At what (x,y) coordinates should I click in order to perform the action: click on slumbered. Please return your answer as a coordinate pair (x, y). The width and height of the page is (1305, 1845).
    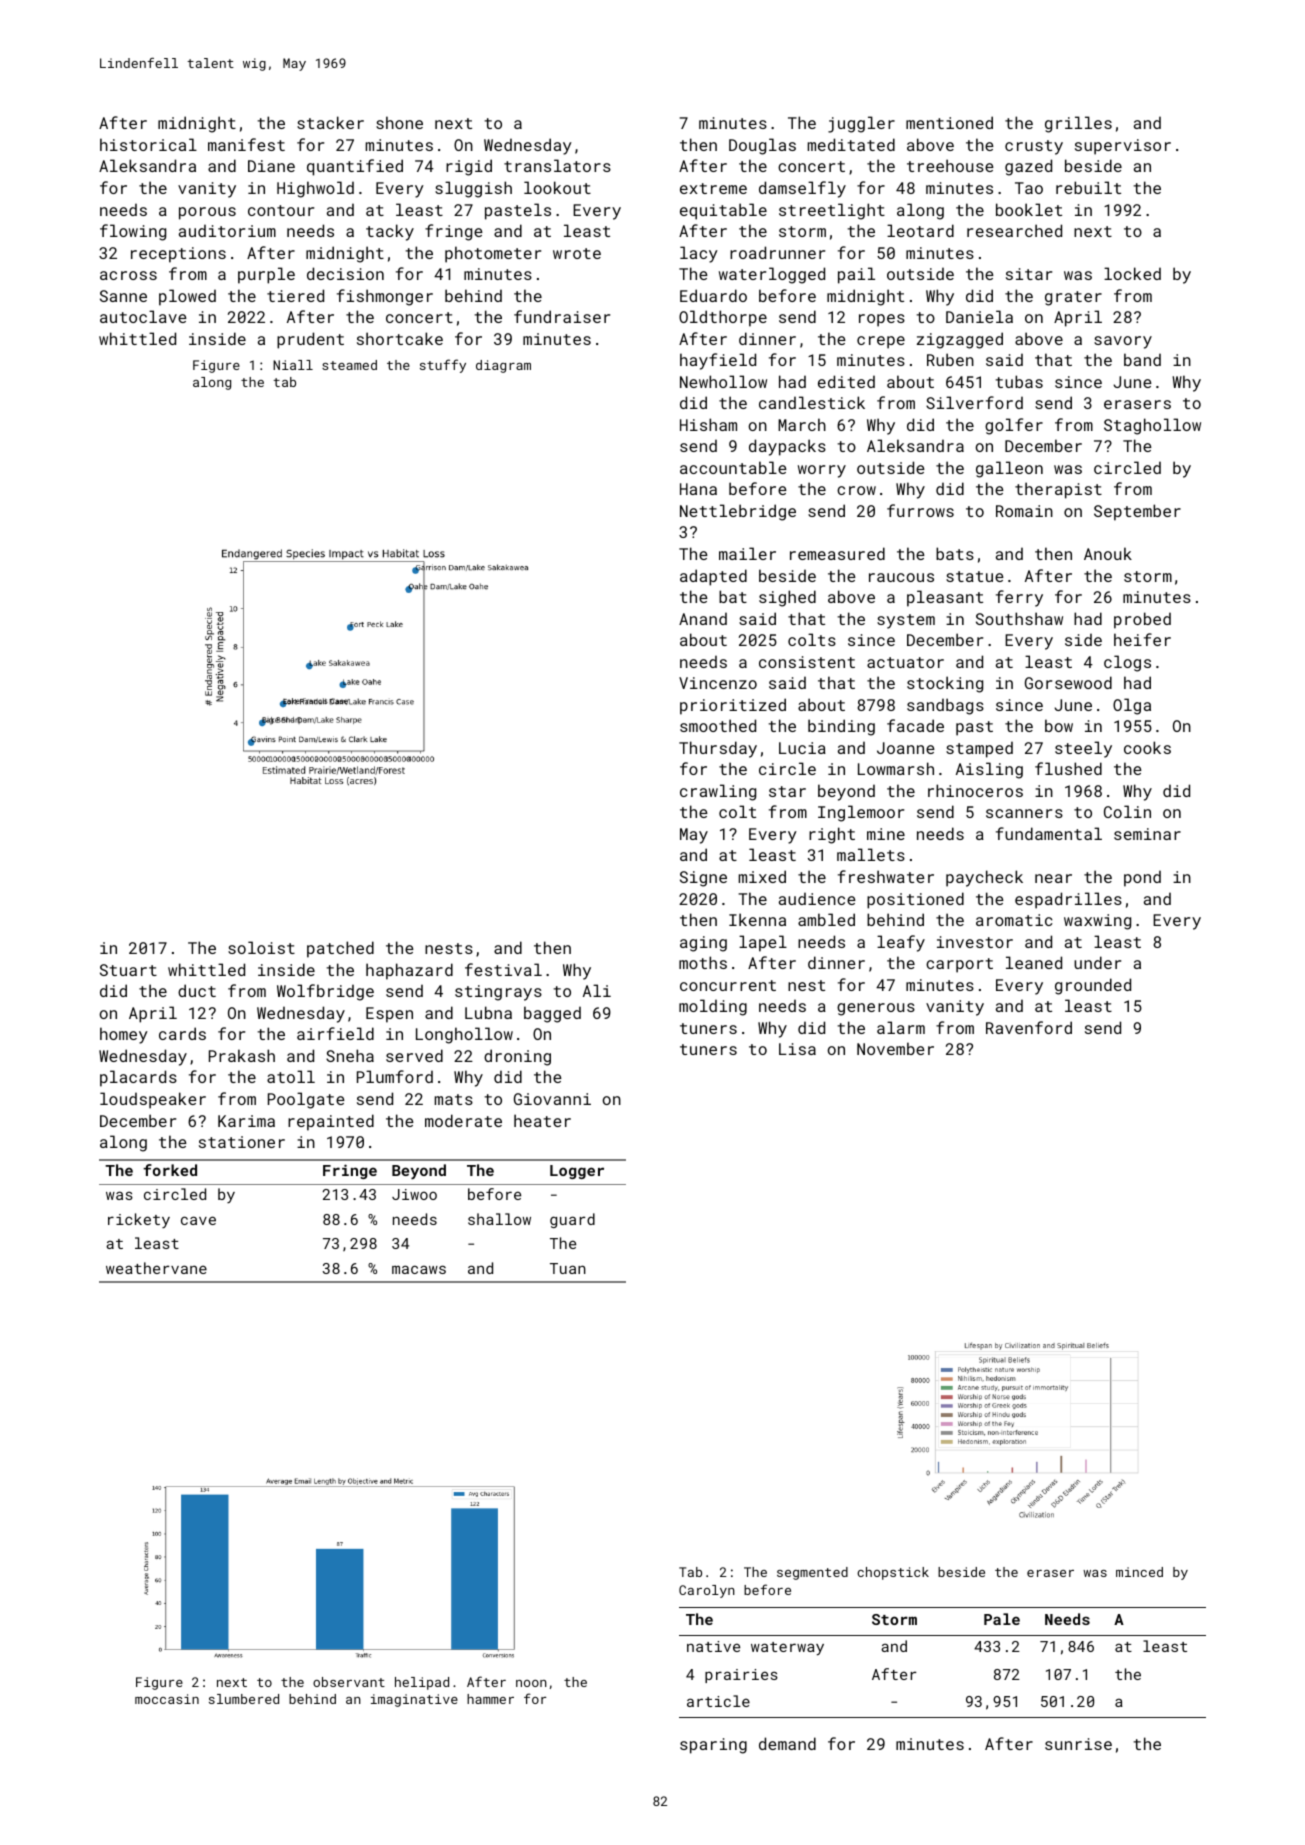
    Looking at the image, I should click on (244, 1699).
